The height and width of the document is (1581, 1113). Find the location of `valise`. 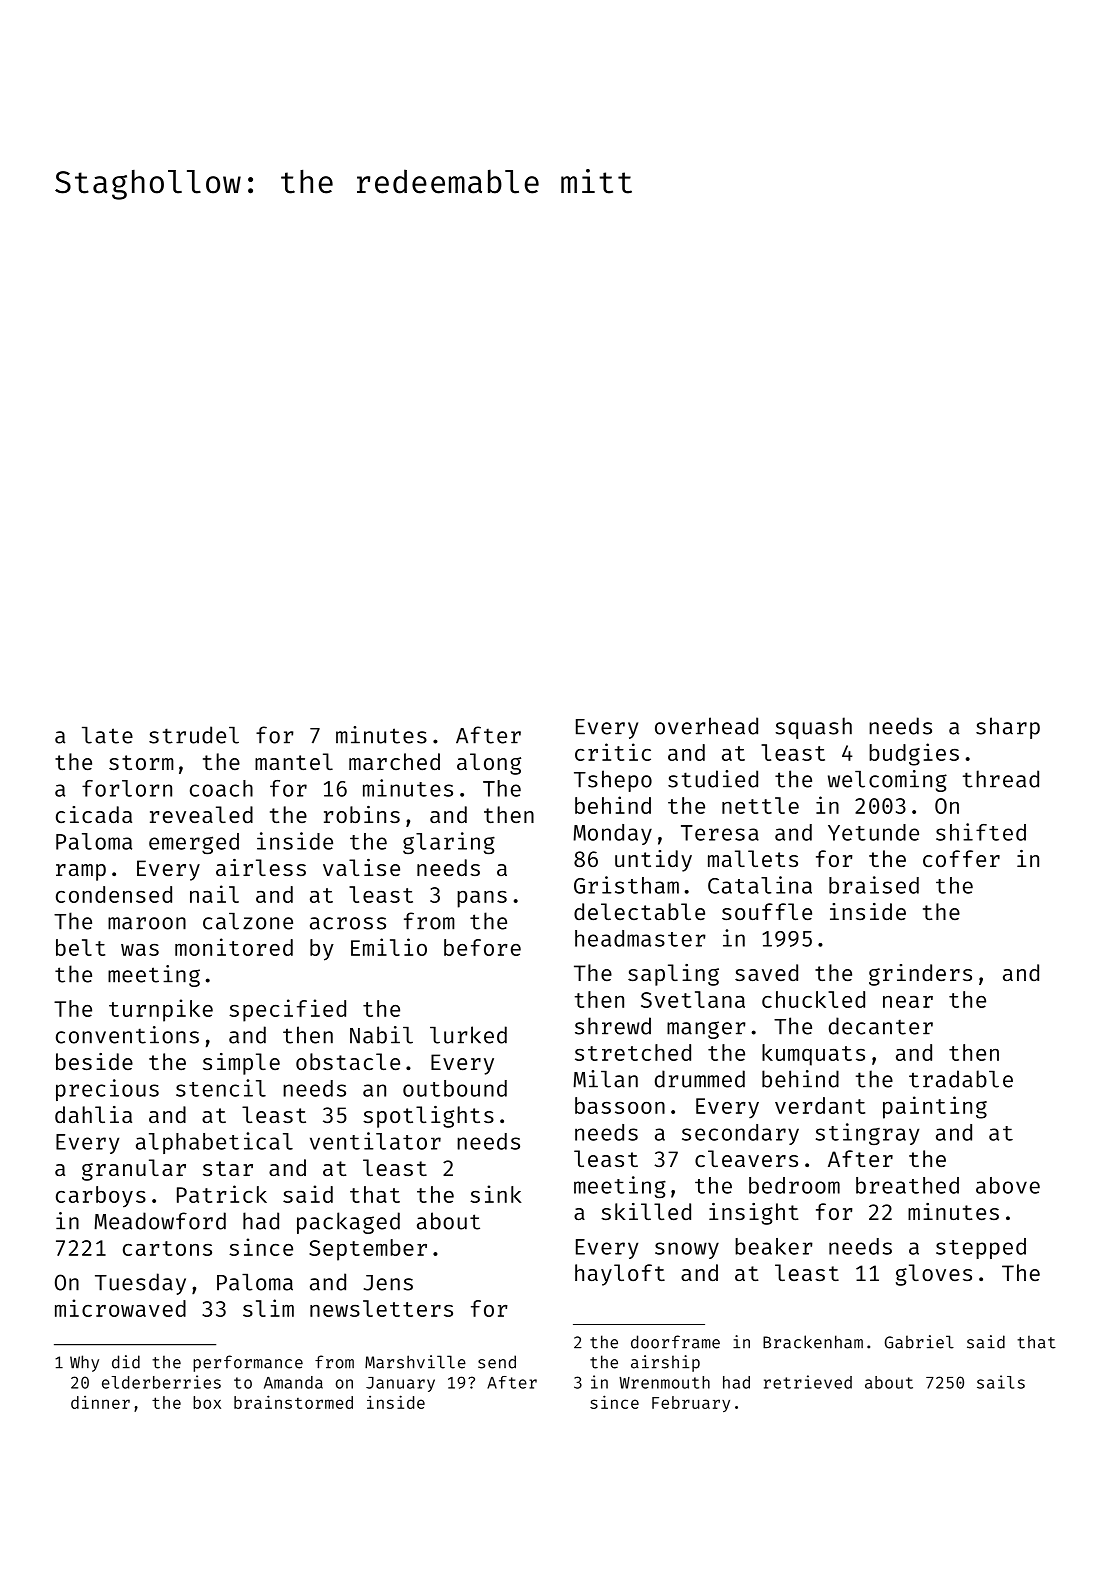

valise is located at coordinates (361, 867).
